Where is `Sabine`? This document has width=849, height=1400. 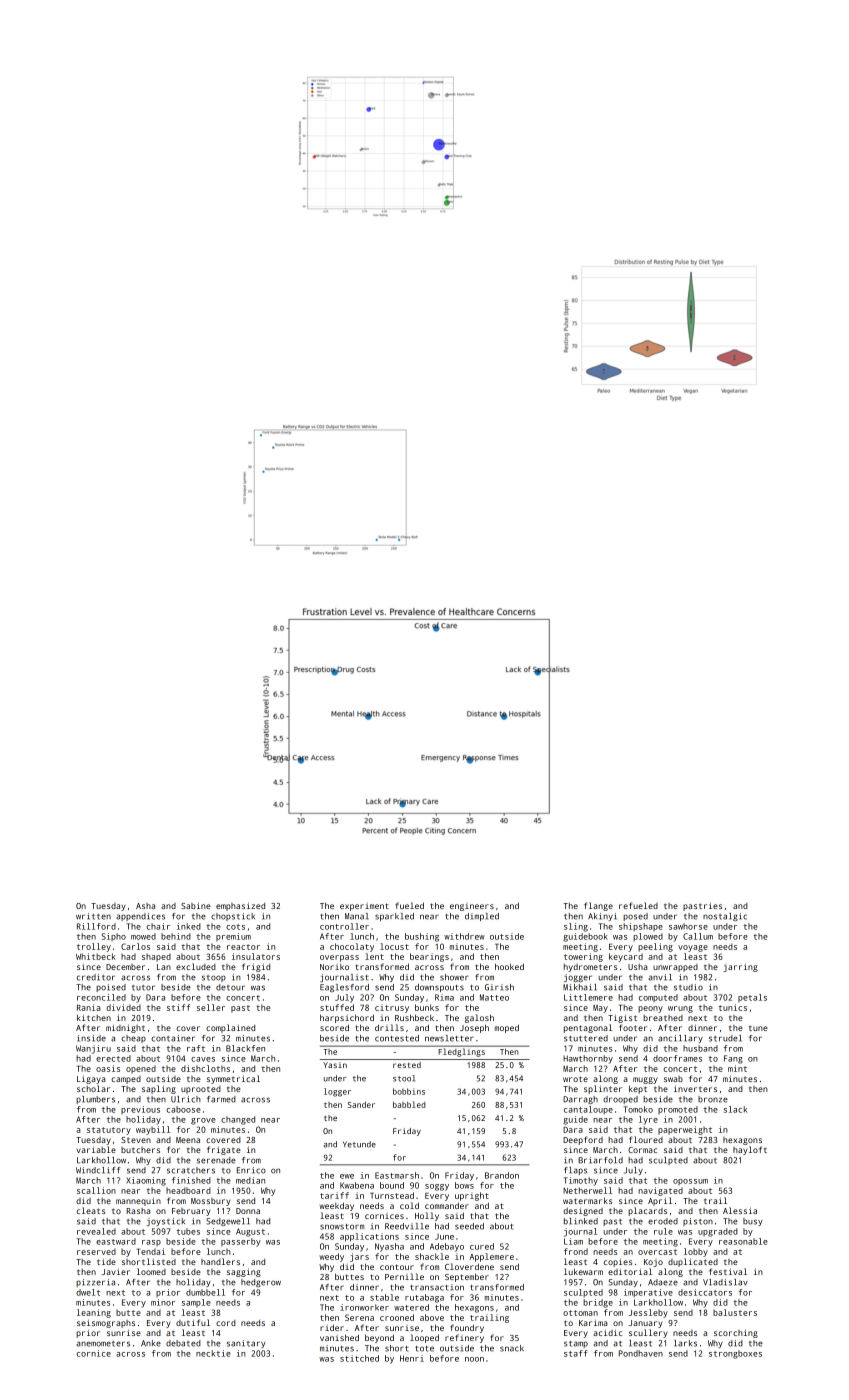 Sabine is located at coordinates (196, 905).
